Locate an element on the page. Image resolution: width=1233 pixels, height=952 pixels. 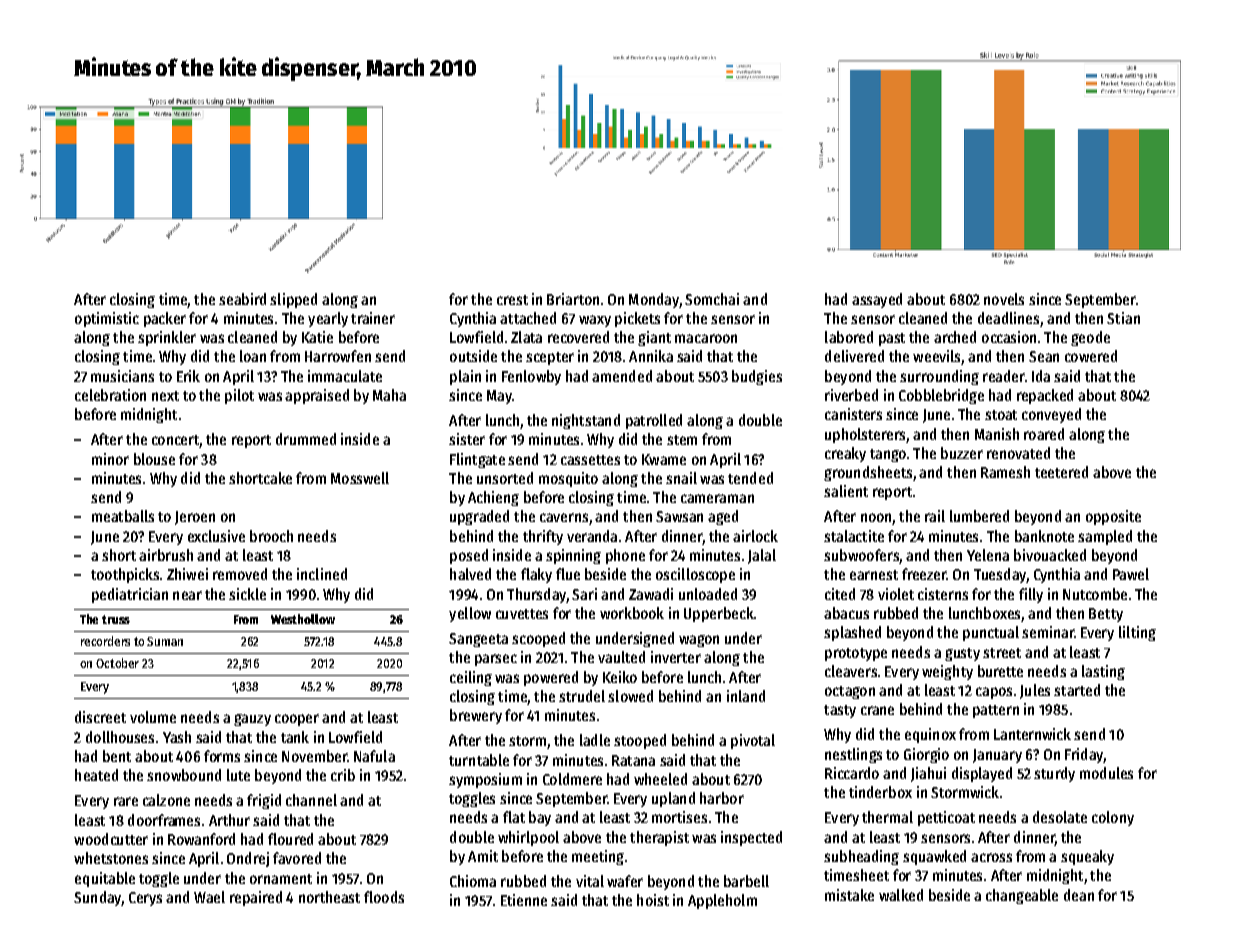
assayed is located at coordinates (877, 300).
